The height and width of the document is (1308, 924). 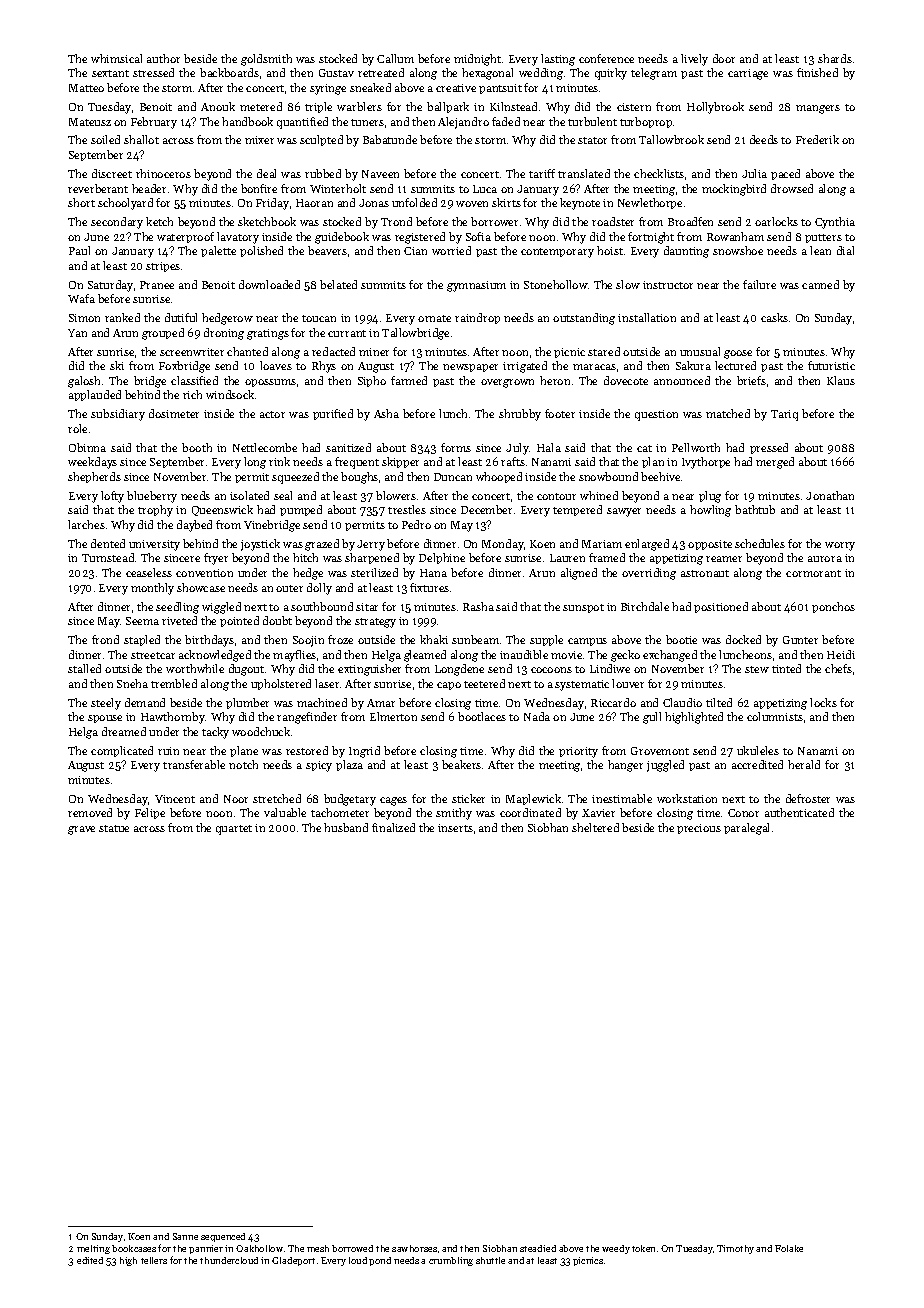 I want to click on paced, so click(x=785, y=174).
